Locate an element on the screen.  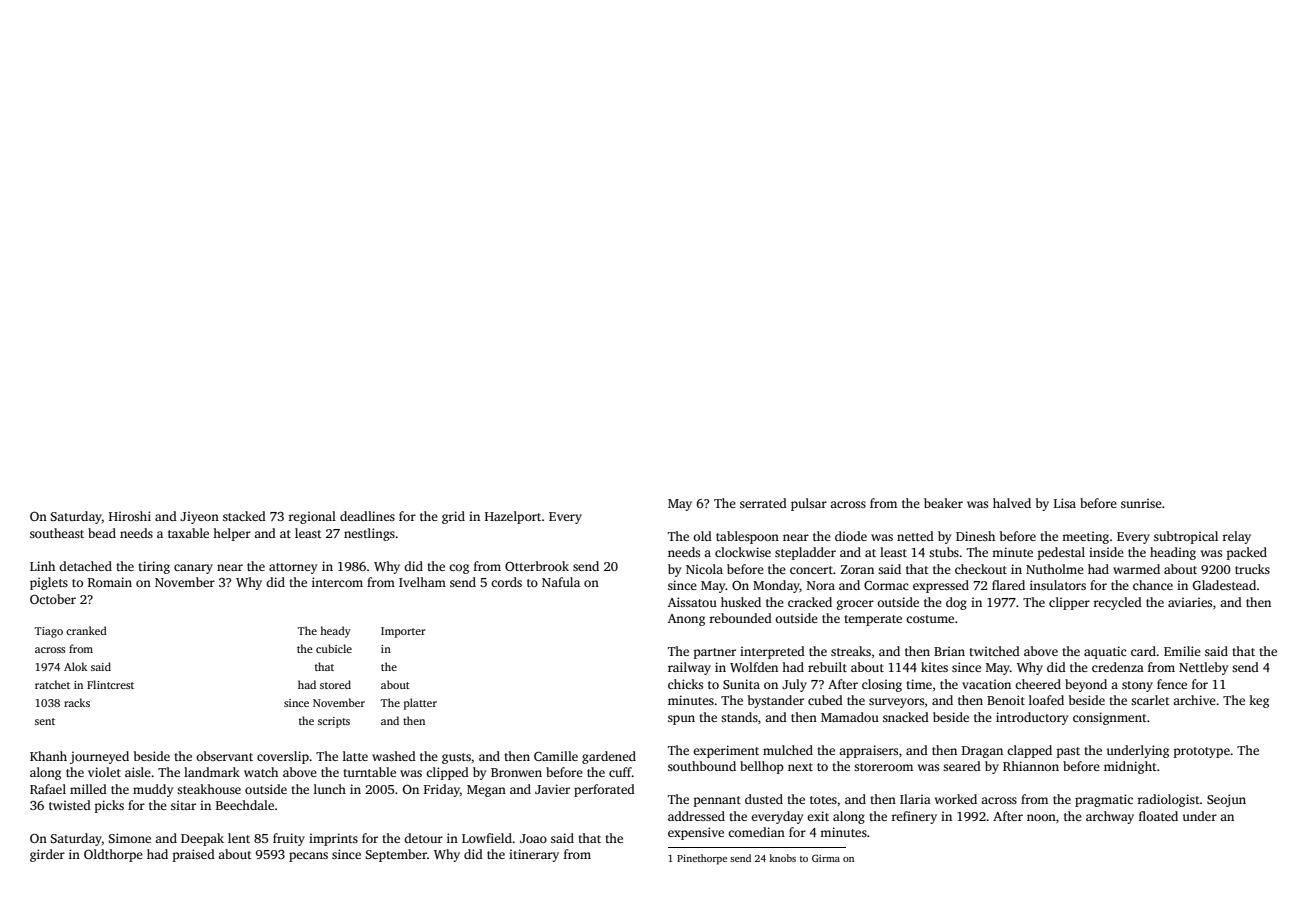
lunch is located at coordinates (330, 789).
